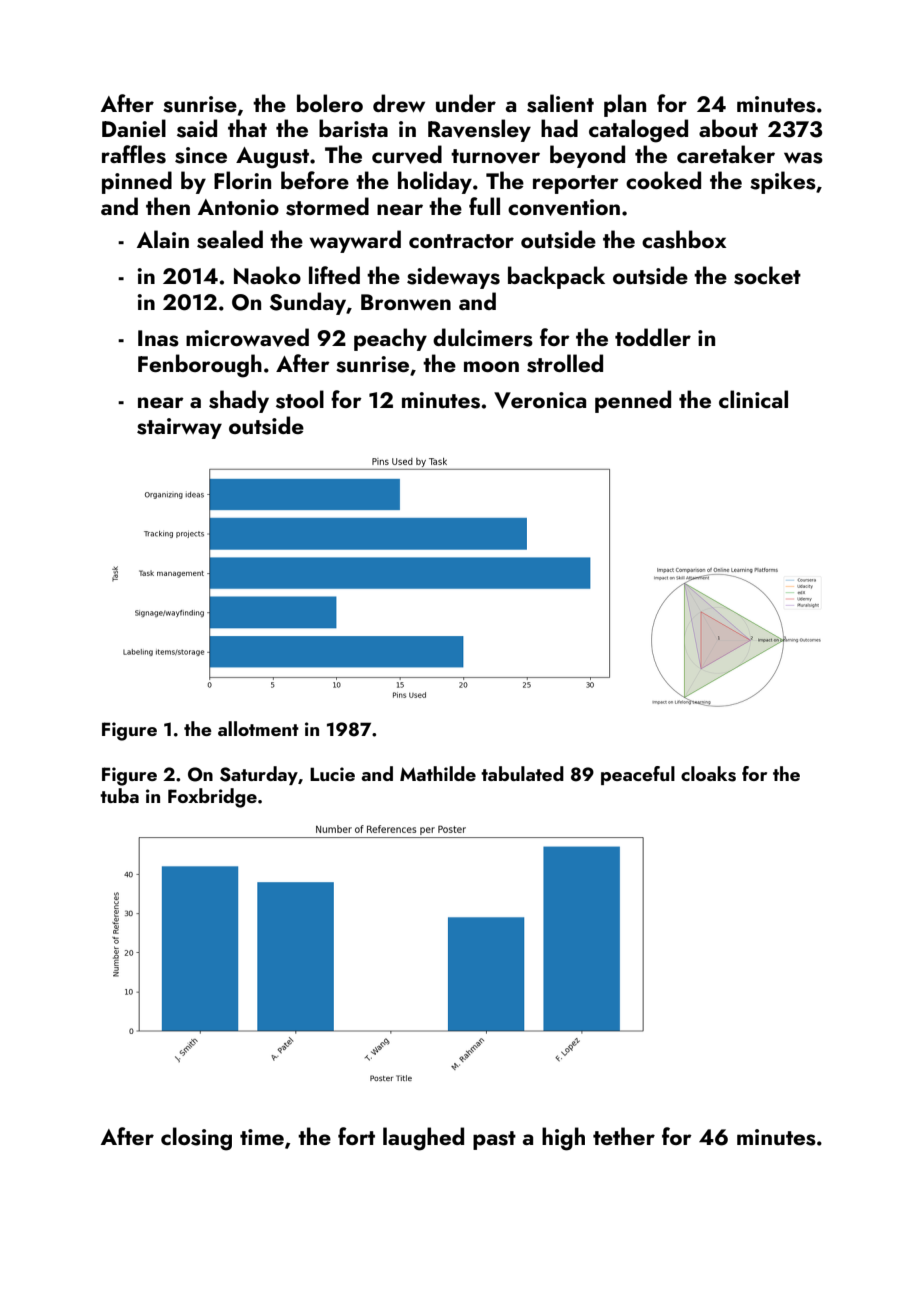  Describe the element at coordinates (332, 774) in the page. I see `Lucie` at that location.
